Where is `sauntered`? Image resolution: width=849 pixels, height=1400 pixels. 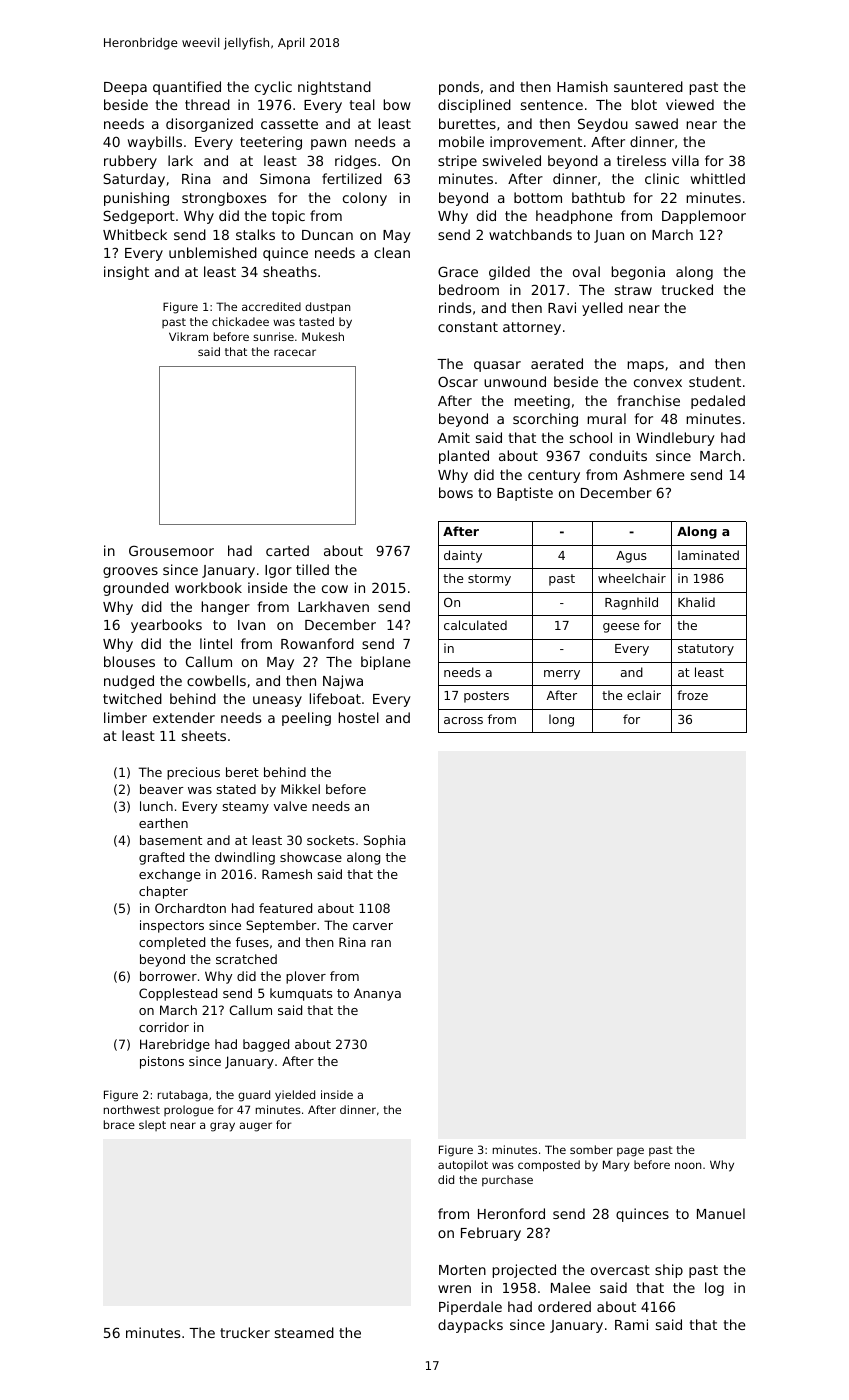 sauntered is located at coordinates (648, 86).
